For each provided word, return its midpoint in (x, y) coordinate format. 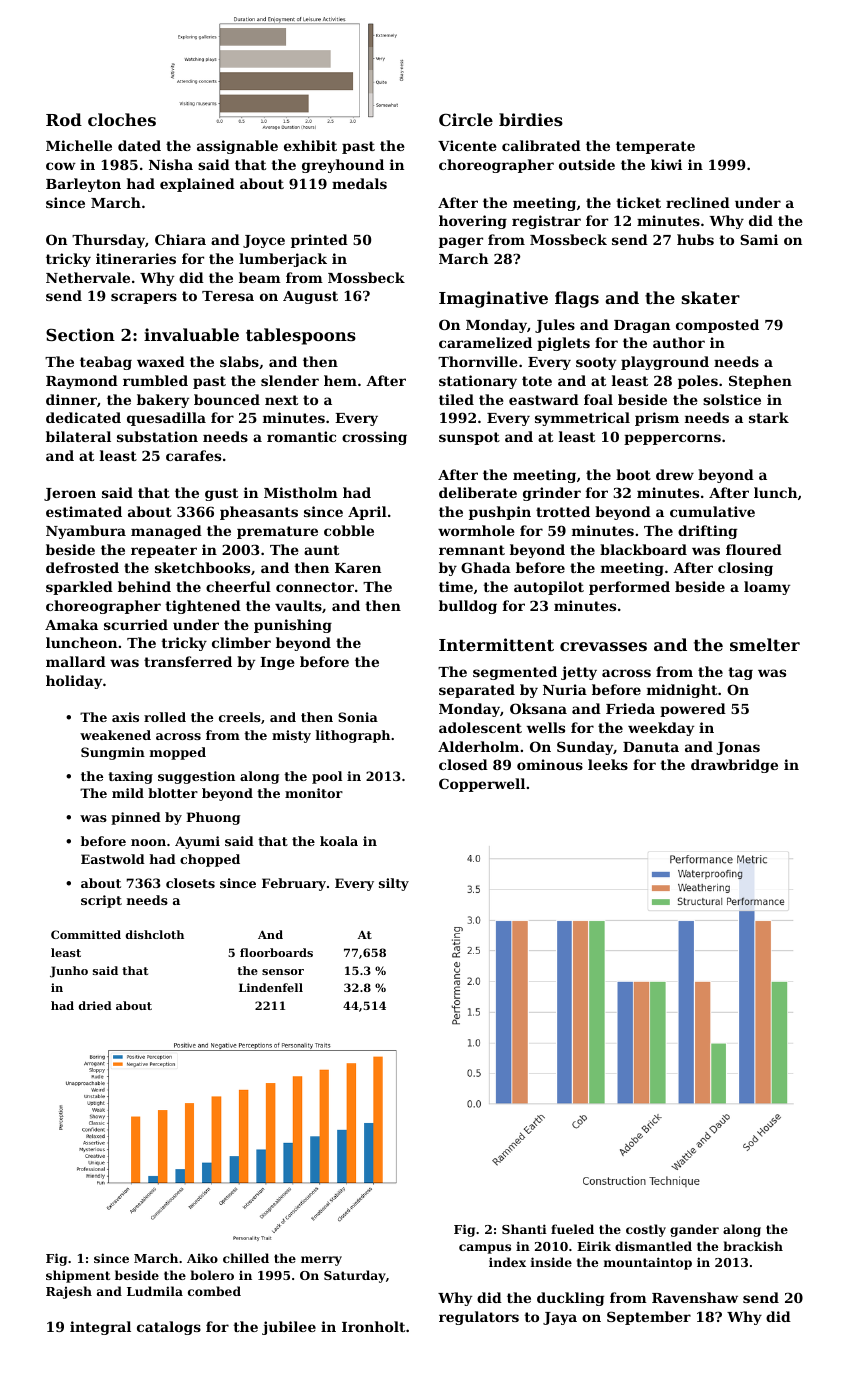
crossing (374, 438)
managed (166, 532)
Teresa (228, 296)
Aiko (202, 1258)
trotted (563, 511)
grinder (552, 494)
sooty (596, 363)
